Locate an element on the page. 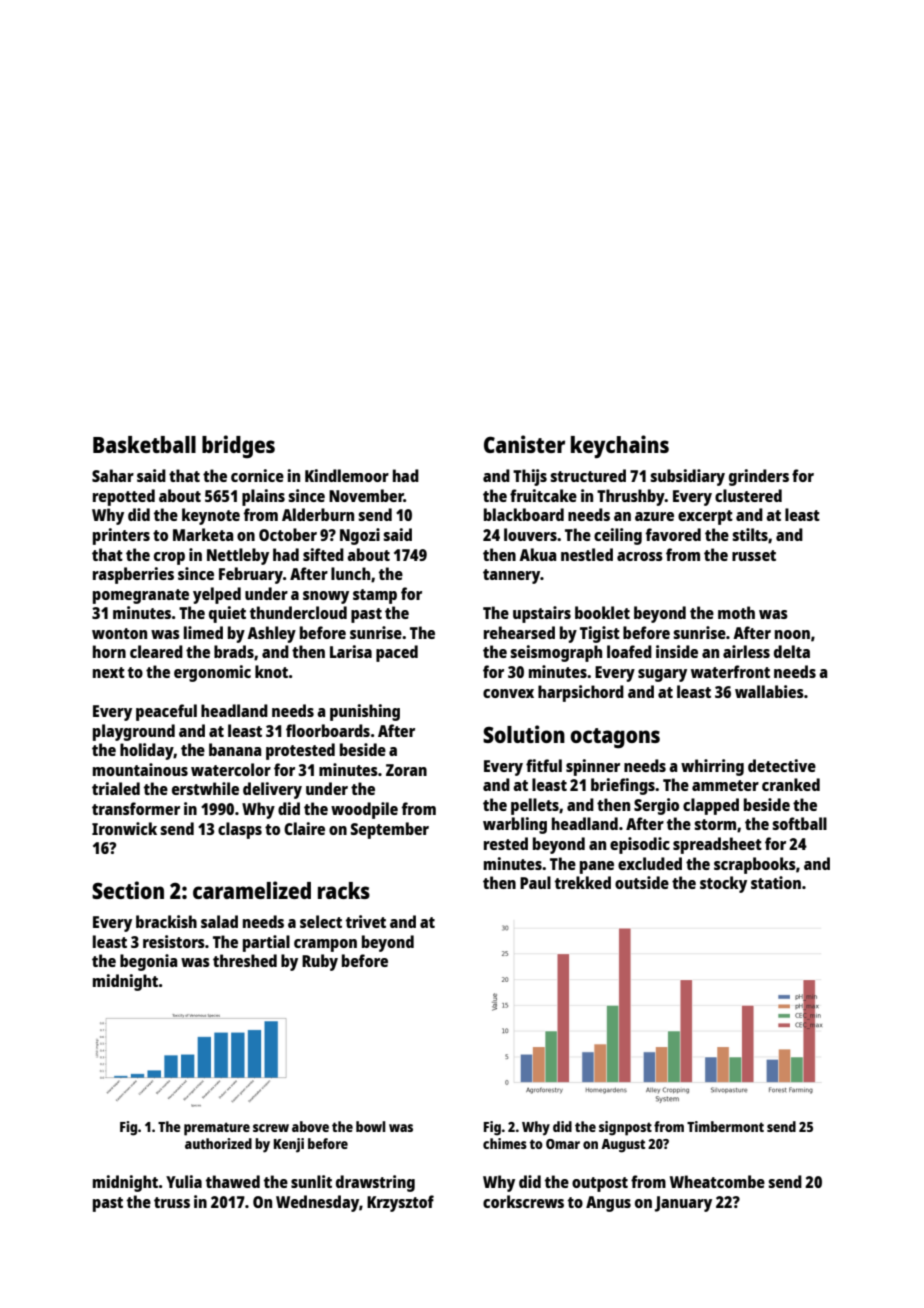  cranked is located at coordinates (791, 784).
